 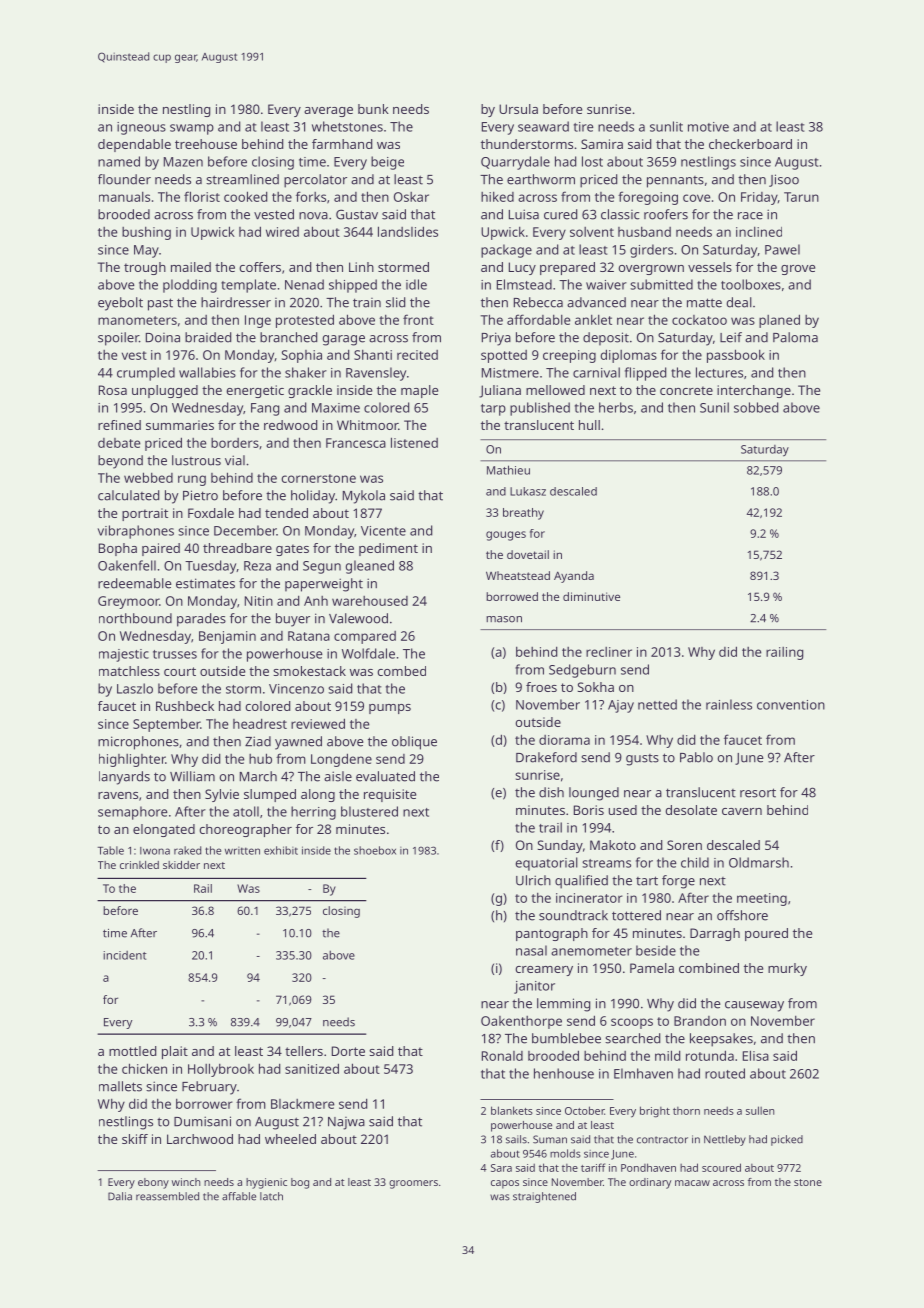 I want to click on gouges, so click(x=506, y=536).
